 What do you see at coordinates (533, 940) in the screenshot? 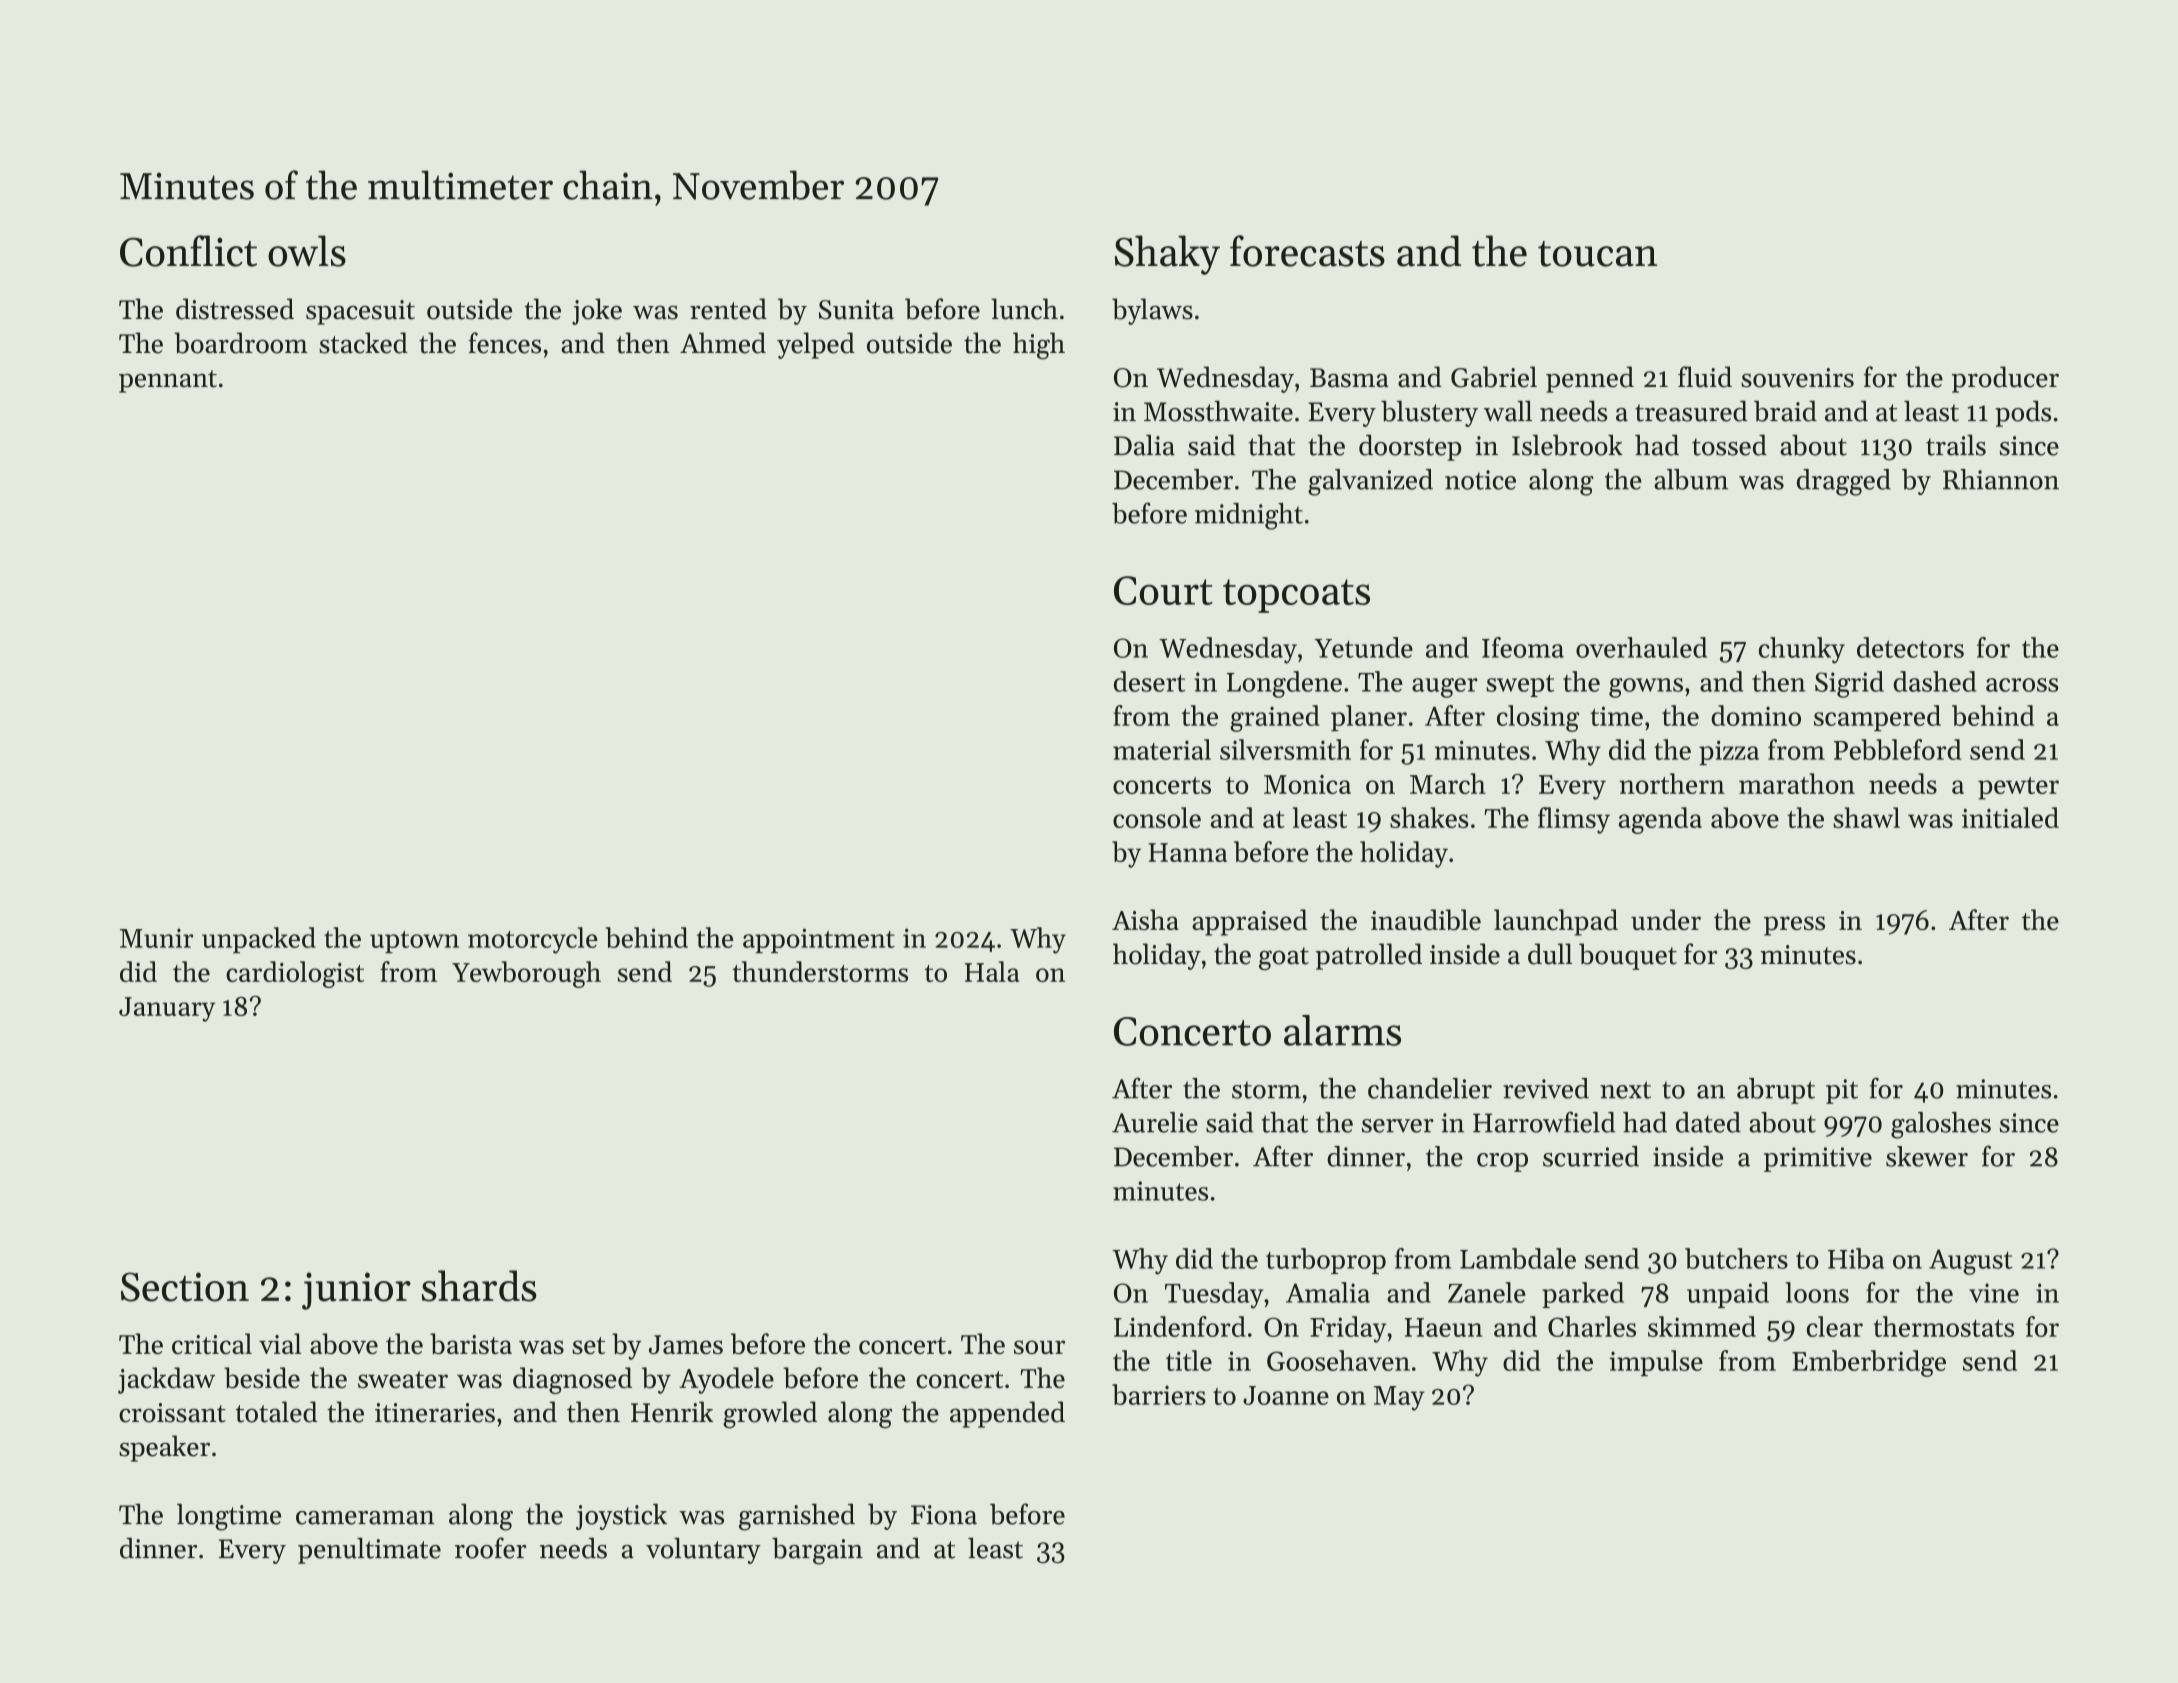
I see `motorcycle` at bounding box center [533, 940].
